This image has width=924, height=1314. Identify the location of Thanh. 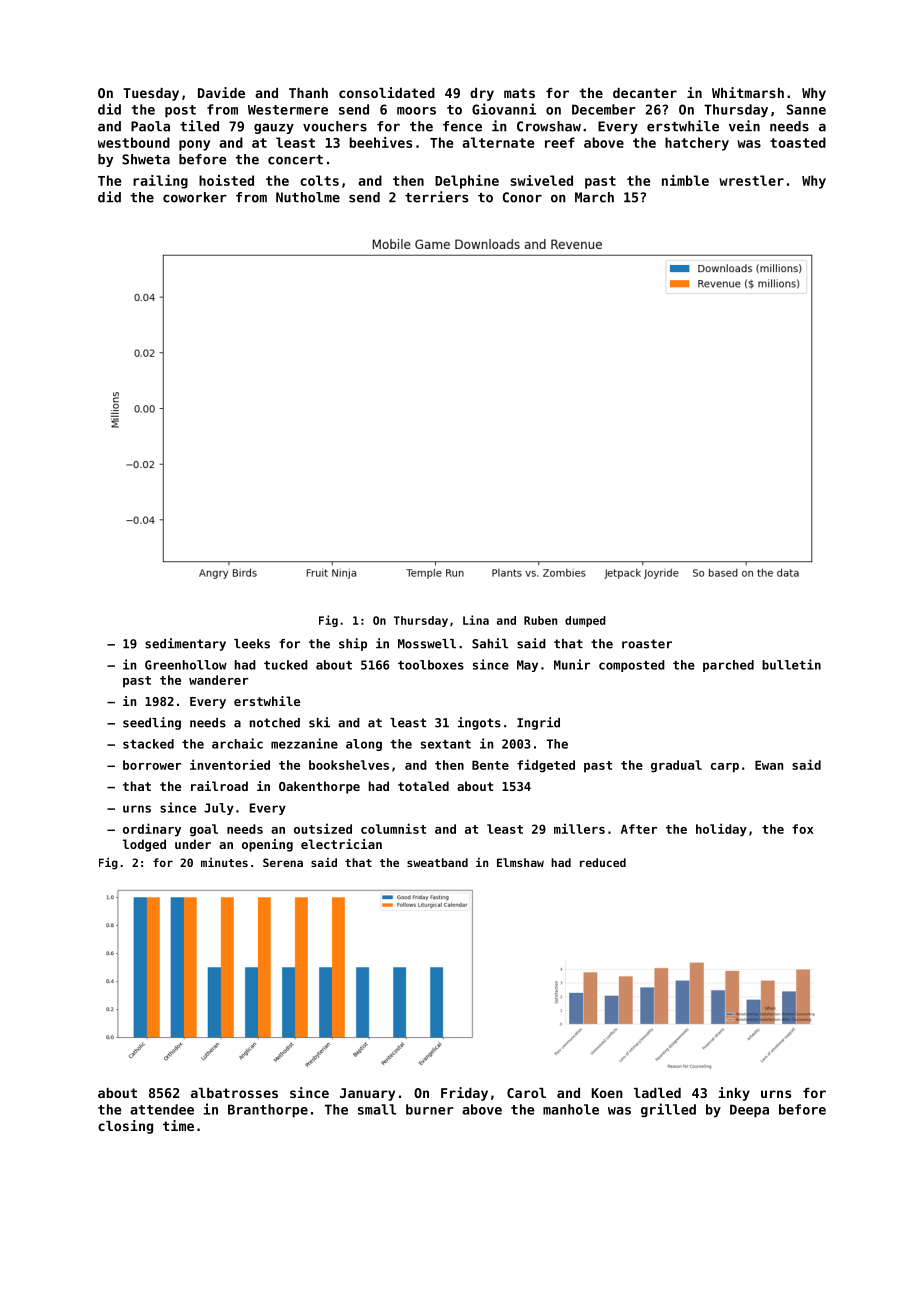
(308, 93).
